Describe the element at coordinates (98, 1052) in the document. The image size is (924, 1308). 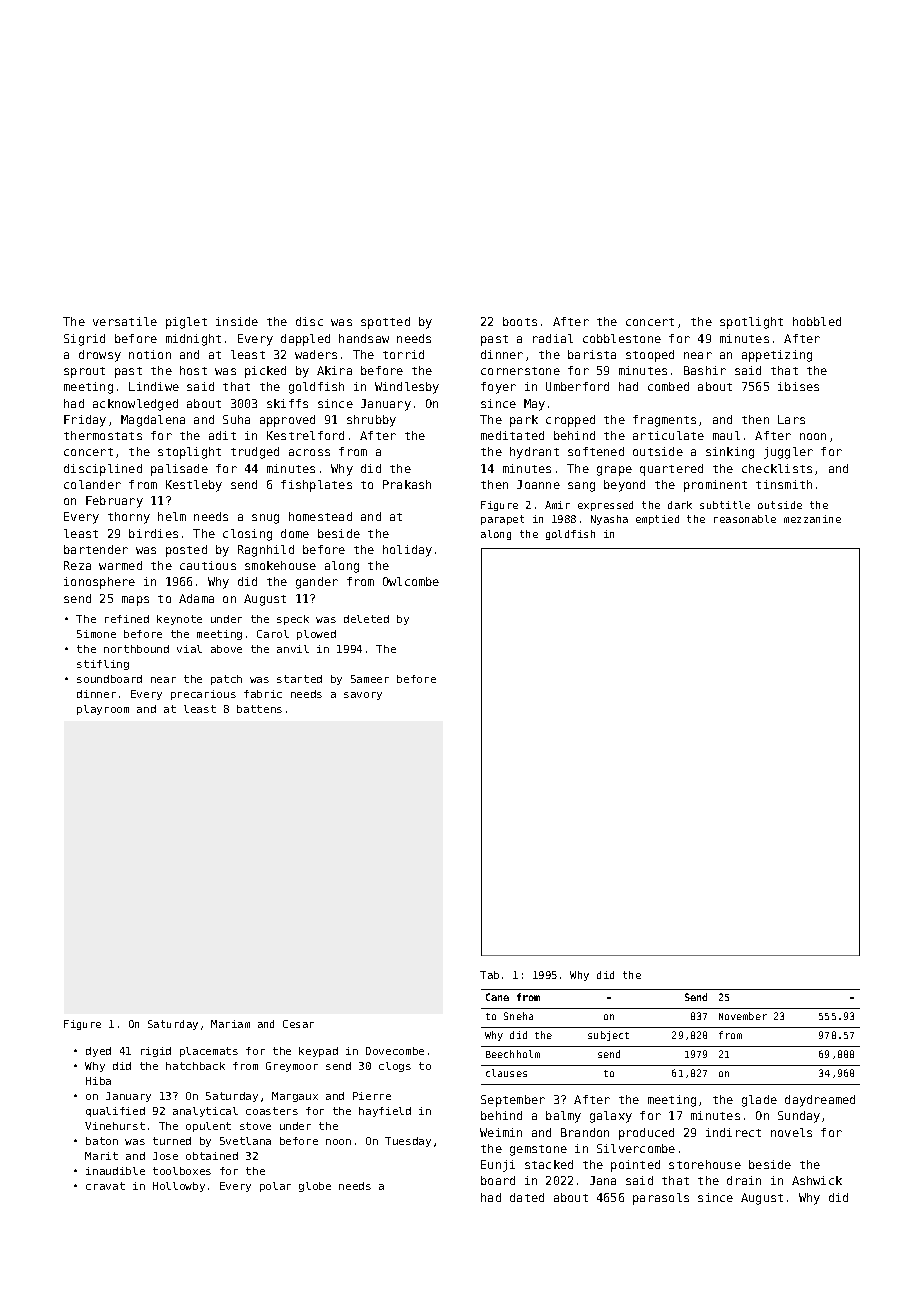
I see `dyed` at that location.
